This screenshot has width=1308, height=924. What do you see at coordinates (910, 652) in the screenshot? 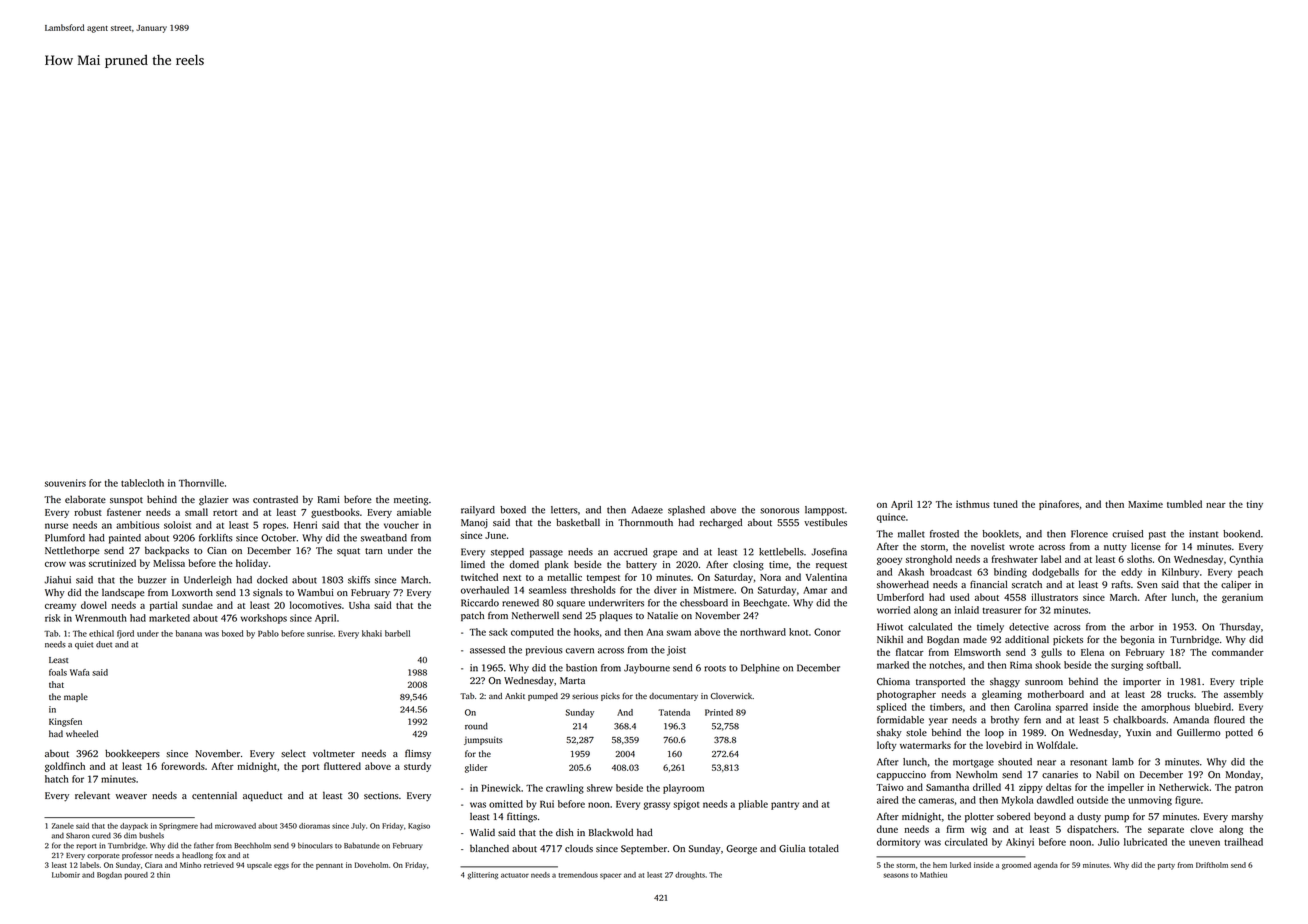
I see `flatcar` at bounding box center [910, 652].
